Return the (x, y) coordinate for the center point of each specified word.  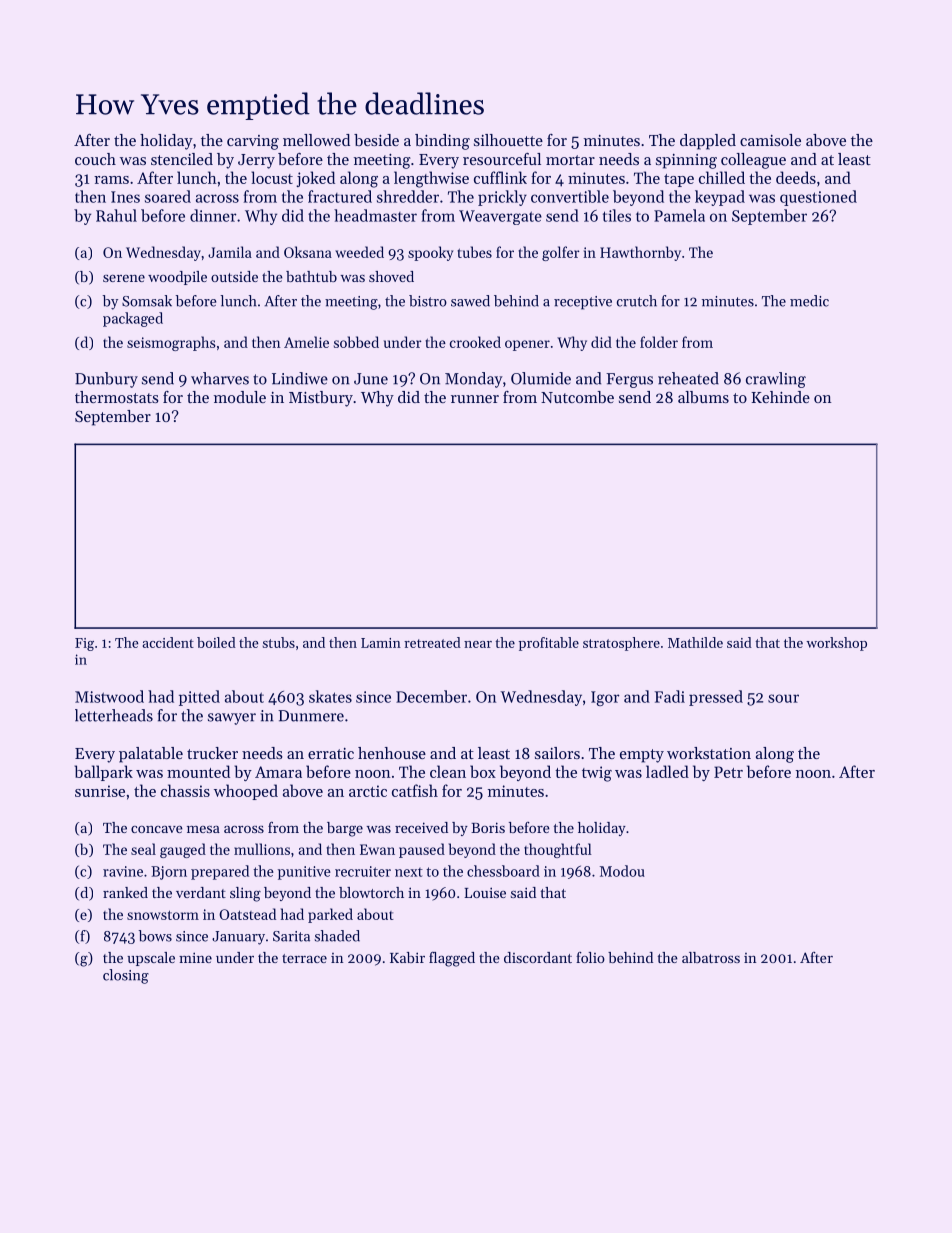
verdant (201, 892)
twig (597, 774)
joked (315, 179)
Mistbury (321, 399)
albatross (711, 957)
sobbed (356, 342)
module (240, 397)
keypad (720, 198)
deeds (796, 177)
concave (157, 829)
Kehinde (780, 397)
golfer (561, 253)
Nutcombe (577, 397)
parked (330, 915)
